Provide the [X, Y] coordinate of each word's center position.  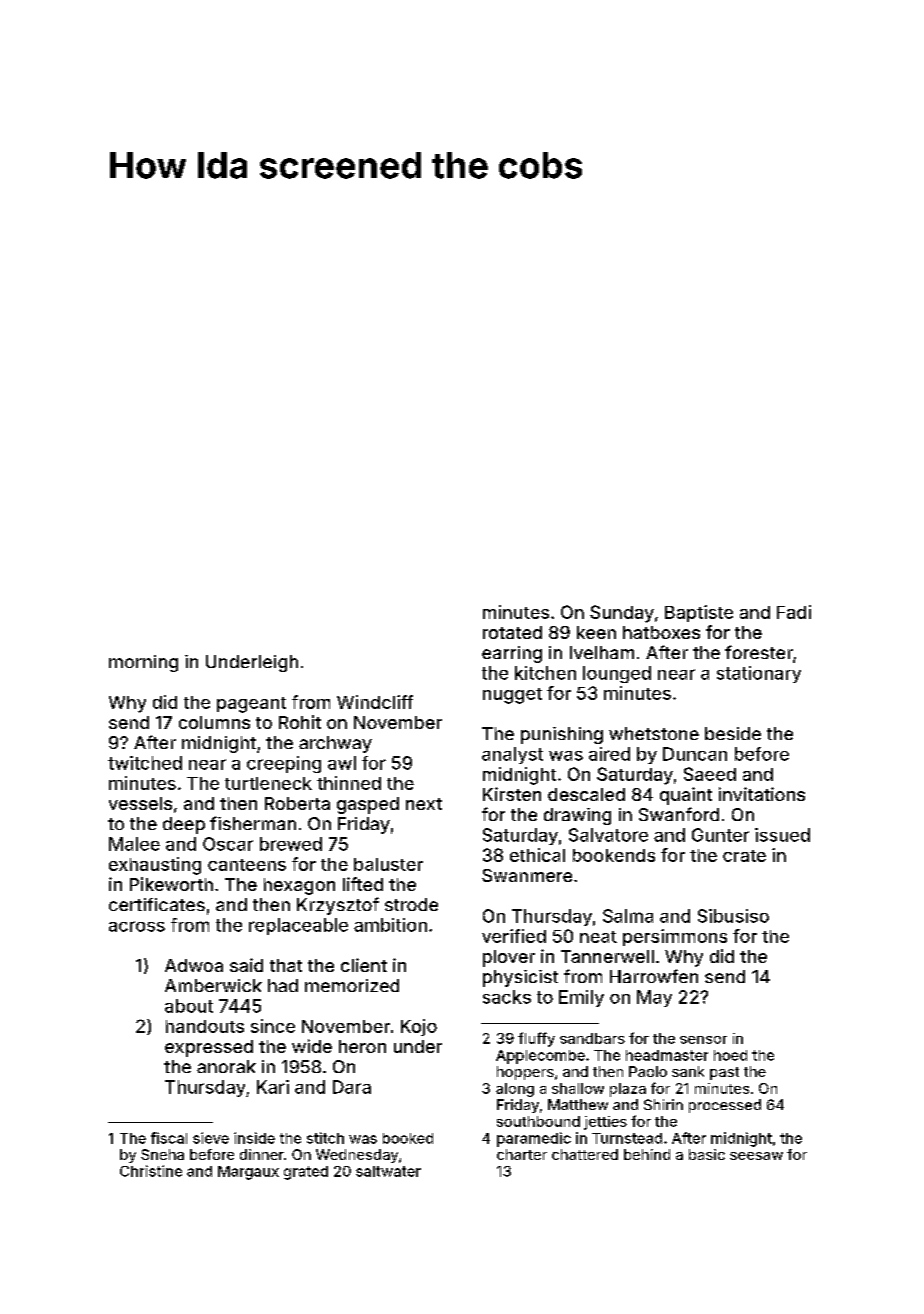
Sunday [622, 614]
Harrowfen [654, 976]
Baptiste [699, 613]
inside [254, 1138]
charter [522, 1154]
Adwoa [194, 965]
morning [143, 663]
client [364, 965]
